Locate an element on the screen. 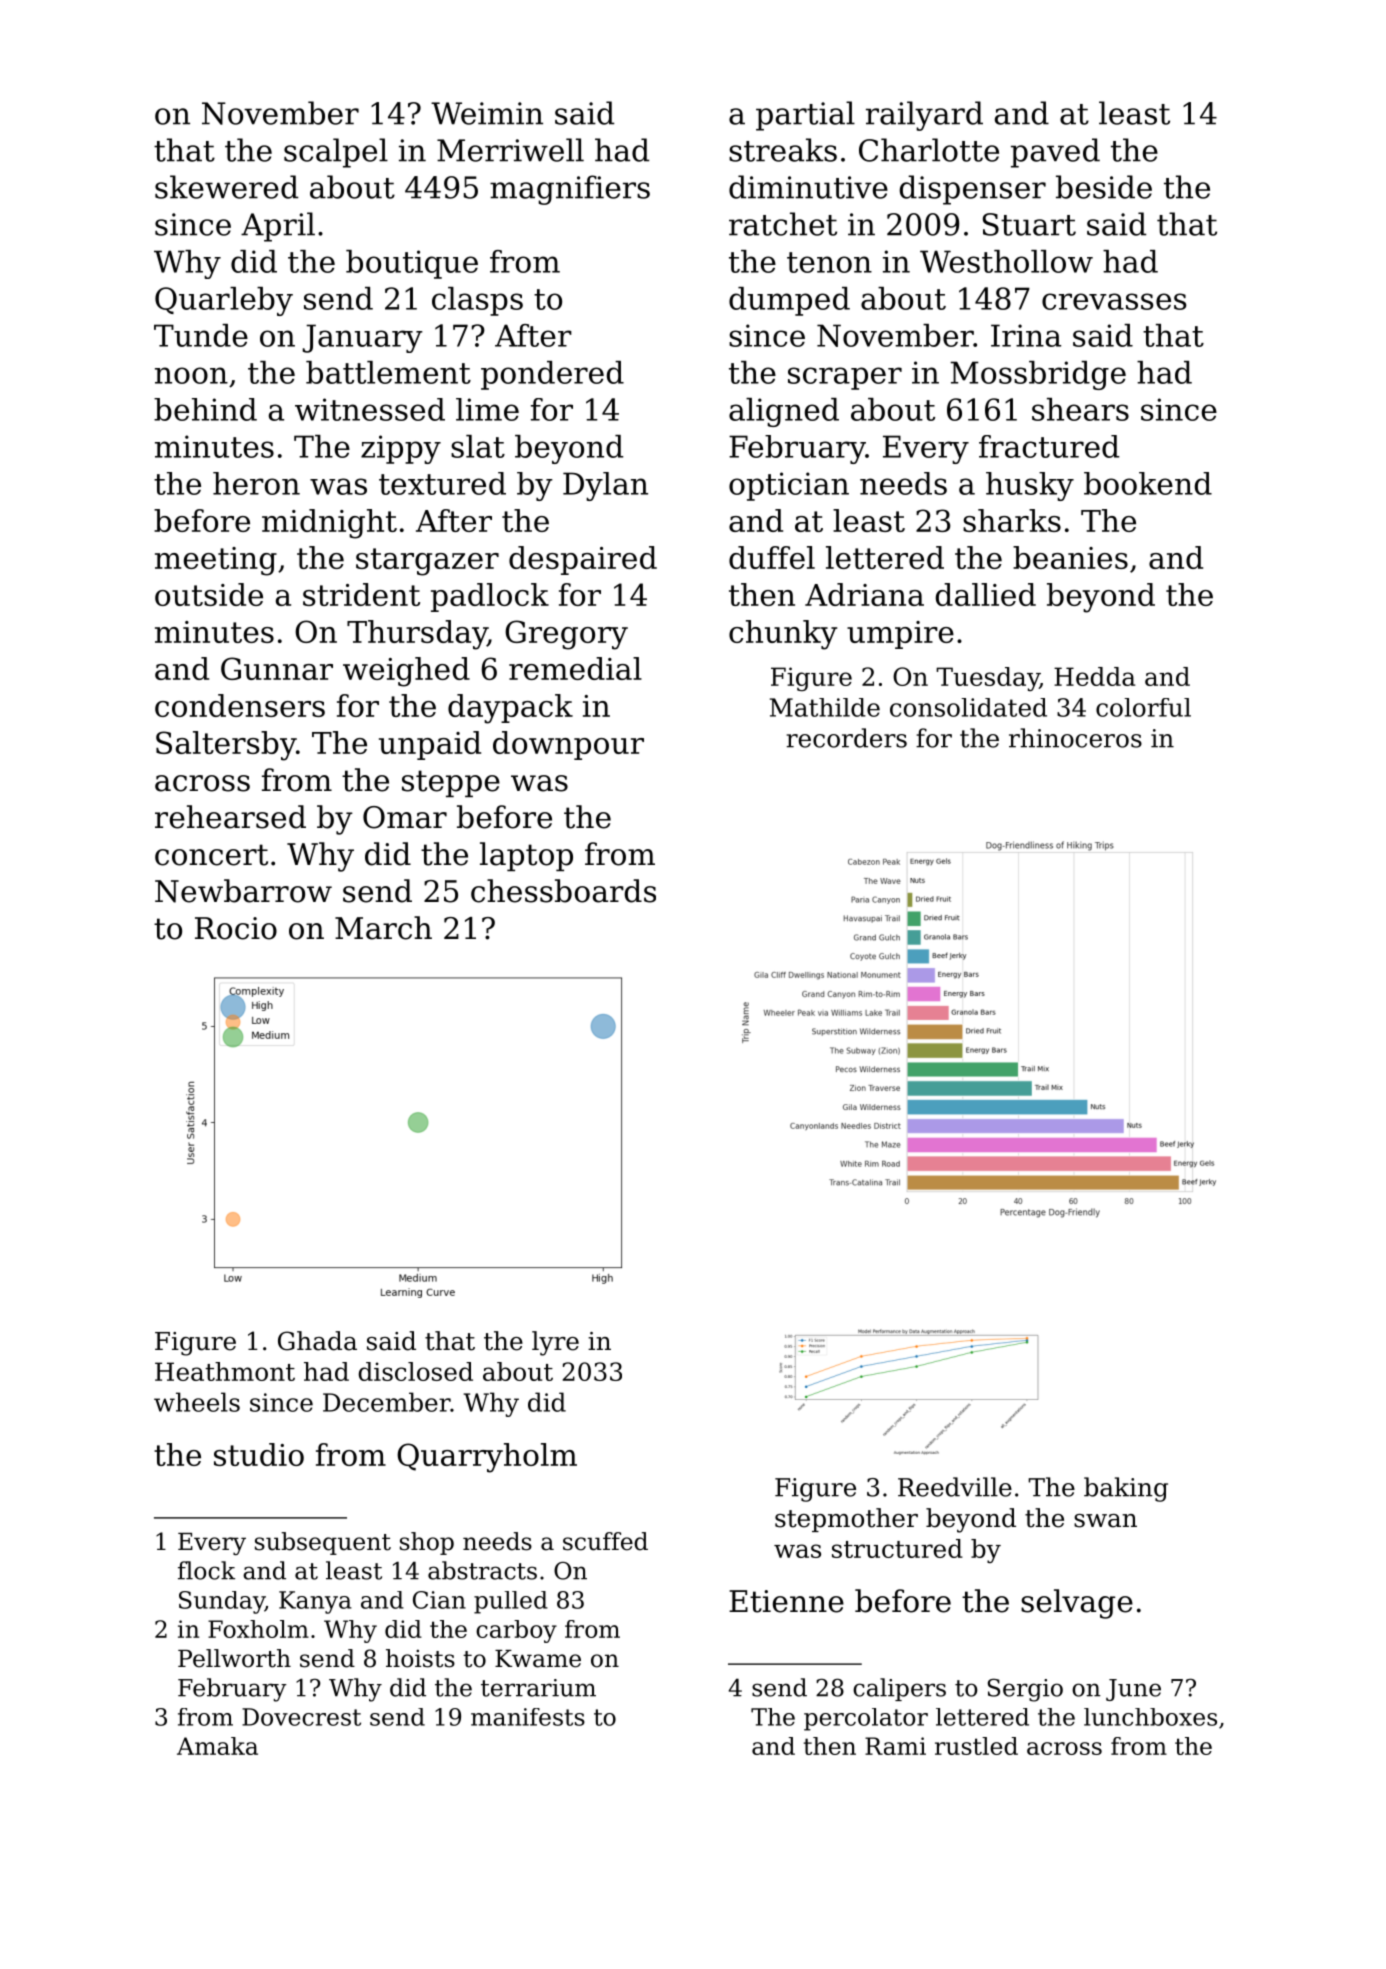  lyre is located at coordinates (555, 1343).
